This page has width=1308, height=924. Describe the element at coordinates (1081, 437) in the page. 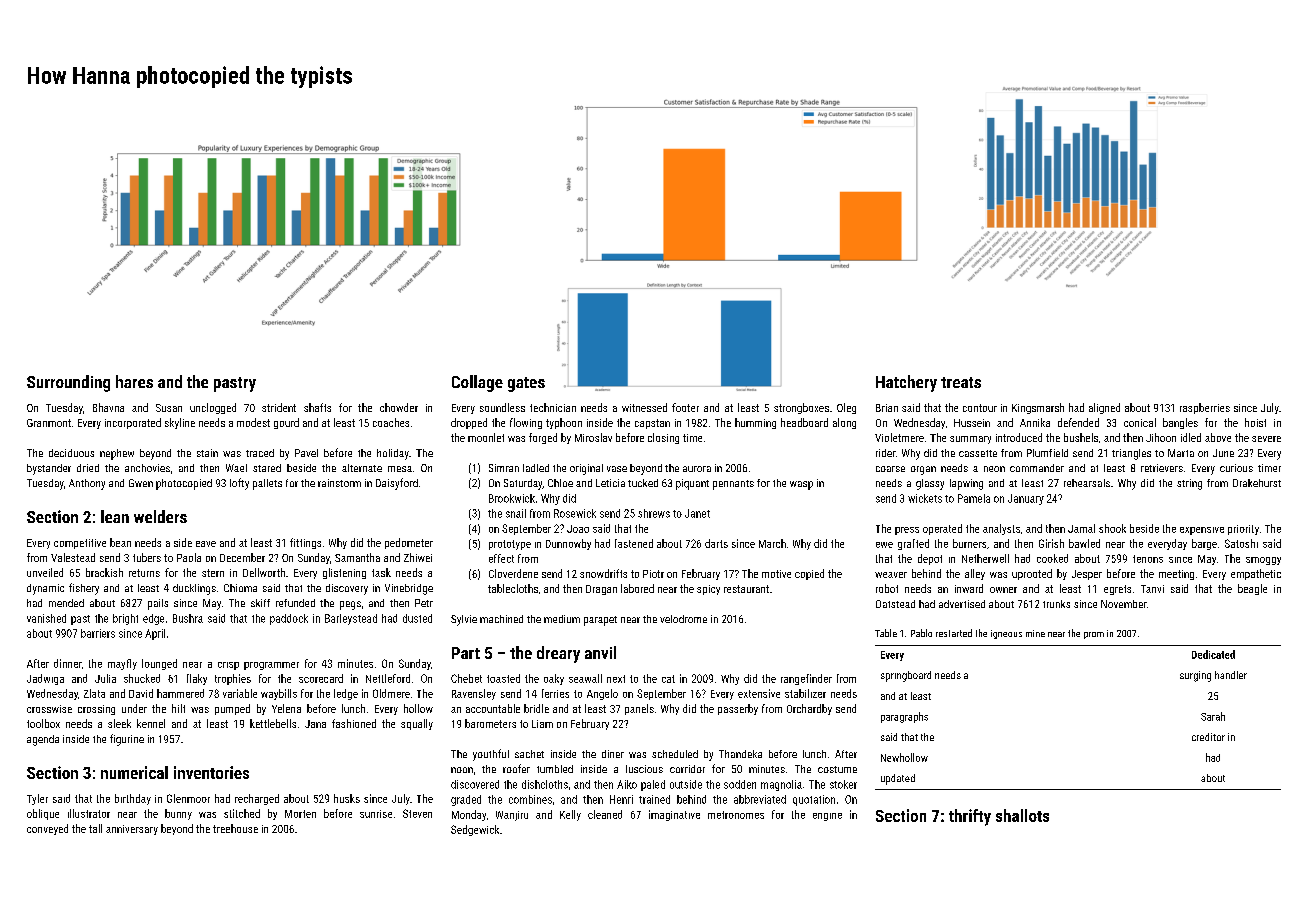

I see `bushels` at that location.
